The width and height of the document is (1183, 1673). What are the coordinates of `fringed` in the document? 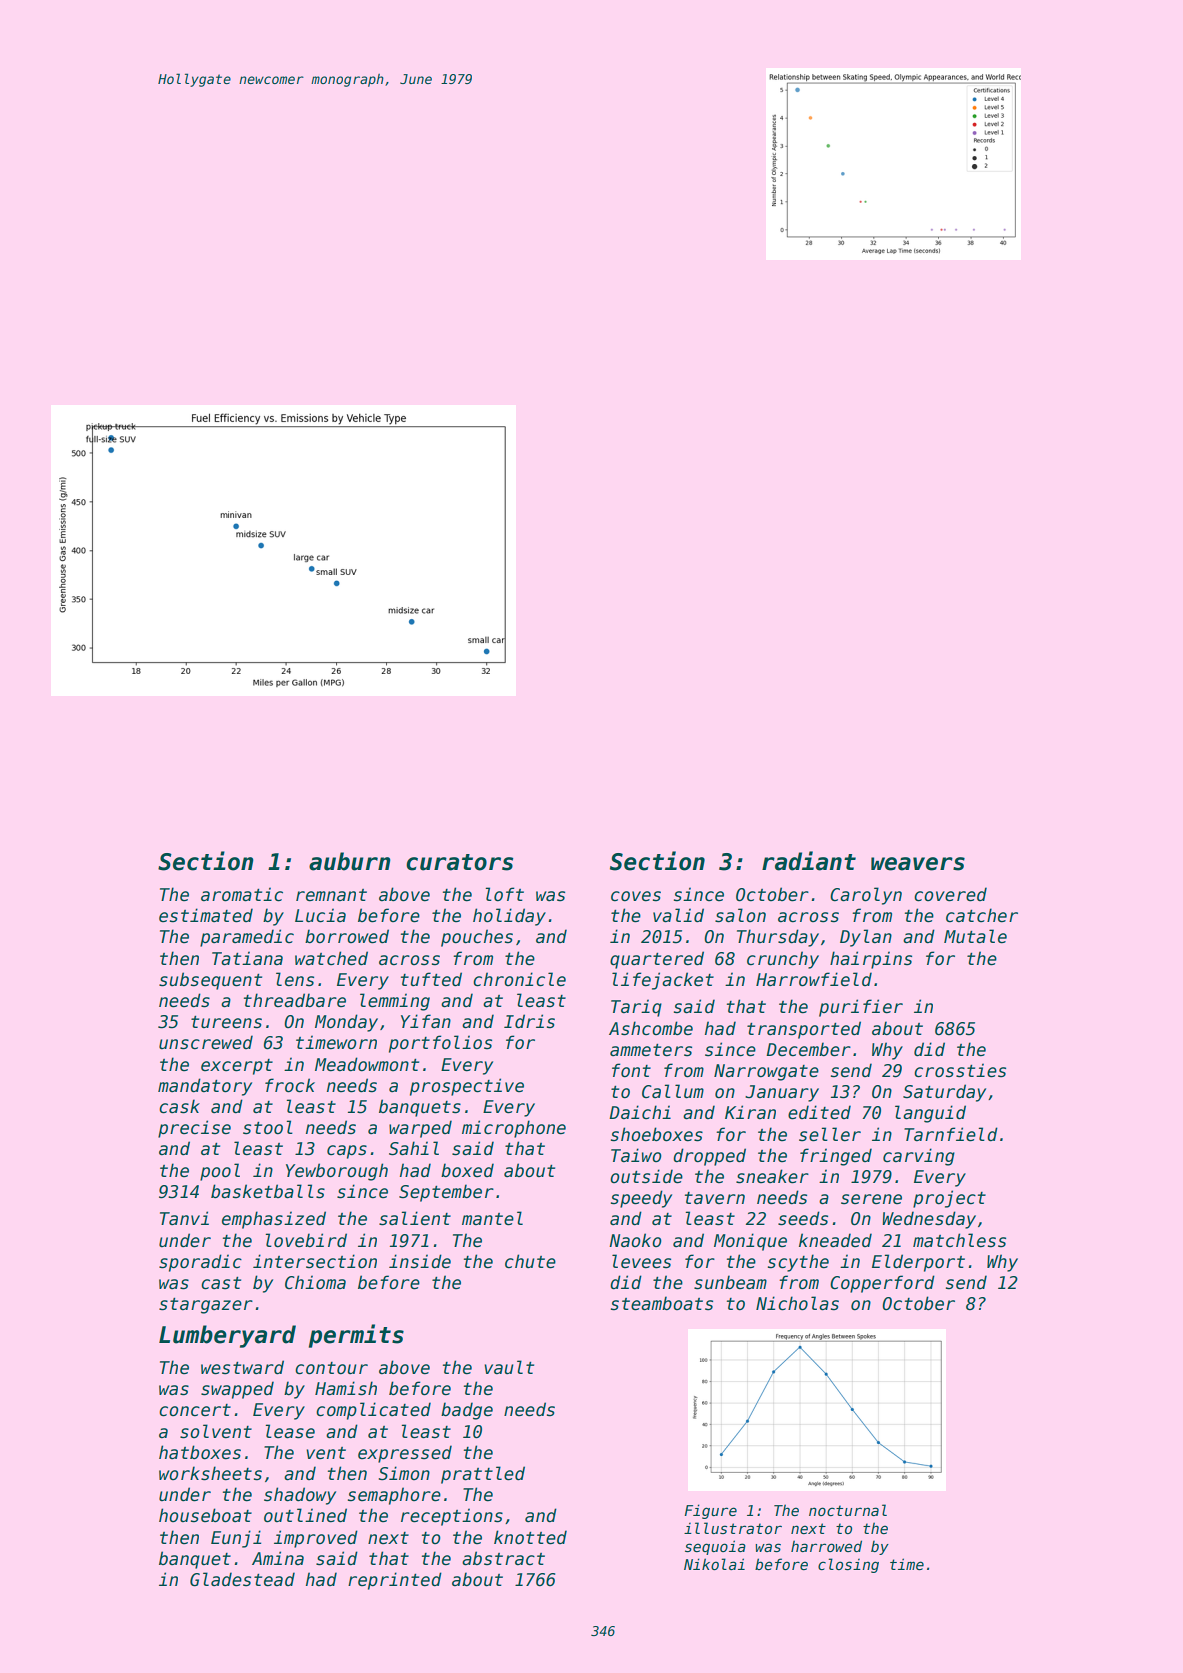 It's located at (836, 1157).
